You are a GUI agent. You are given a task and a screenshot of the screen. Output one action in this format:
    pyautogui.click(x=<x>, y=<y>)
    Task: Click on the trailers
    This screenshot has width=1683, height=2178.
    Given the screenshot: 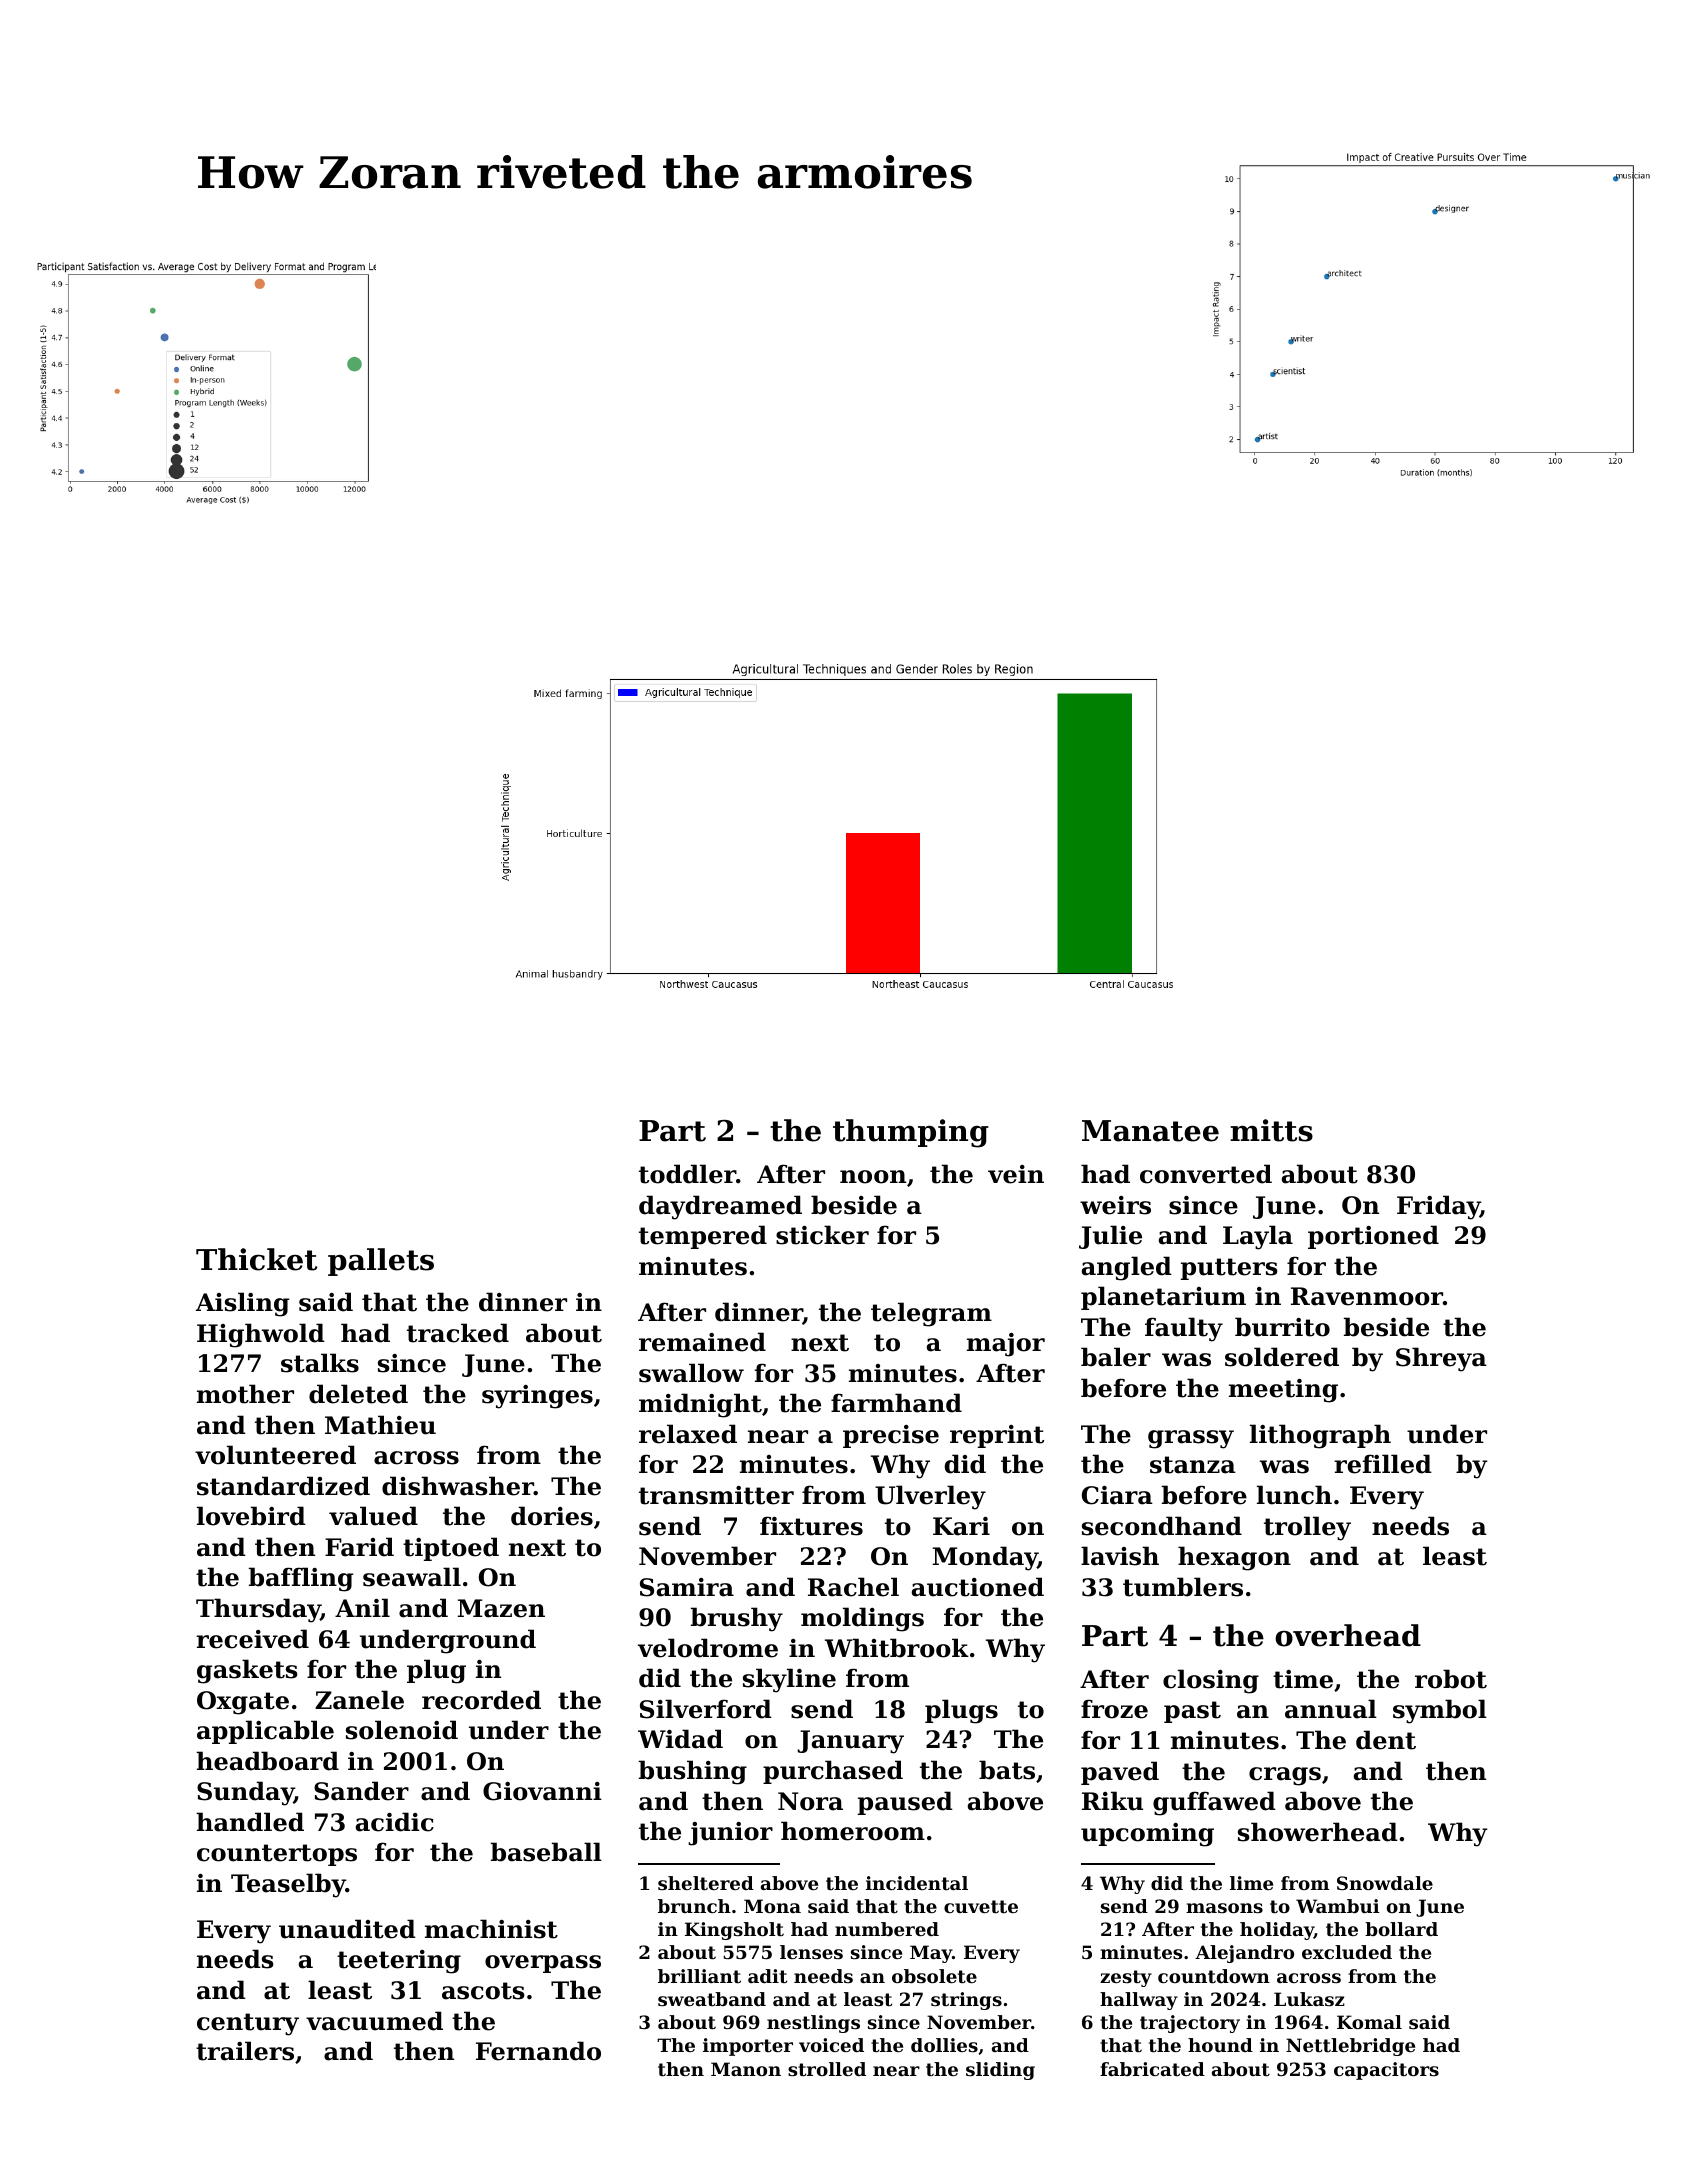 What is the action you would take?
    pyautogui.click(x=245, y=2051)
